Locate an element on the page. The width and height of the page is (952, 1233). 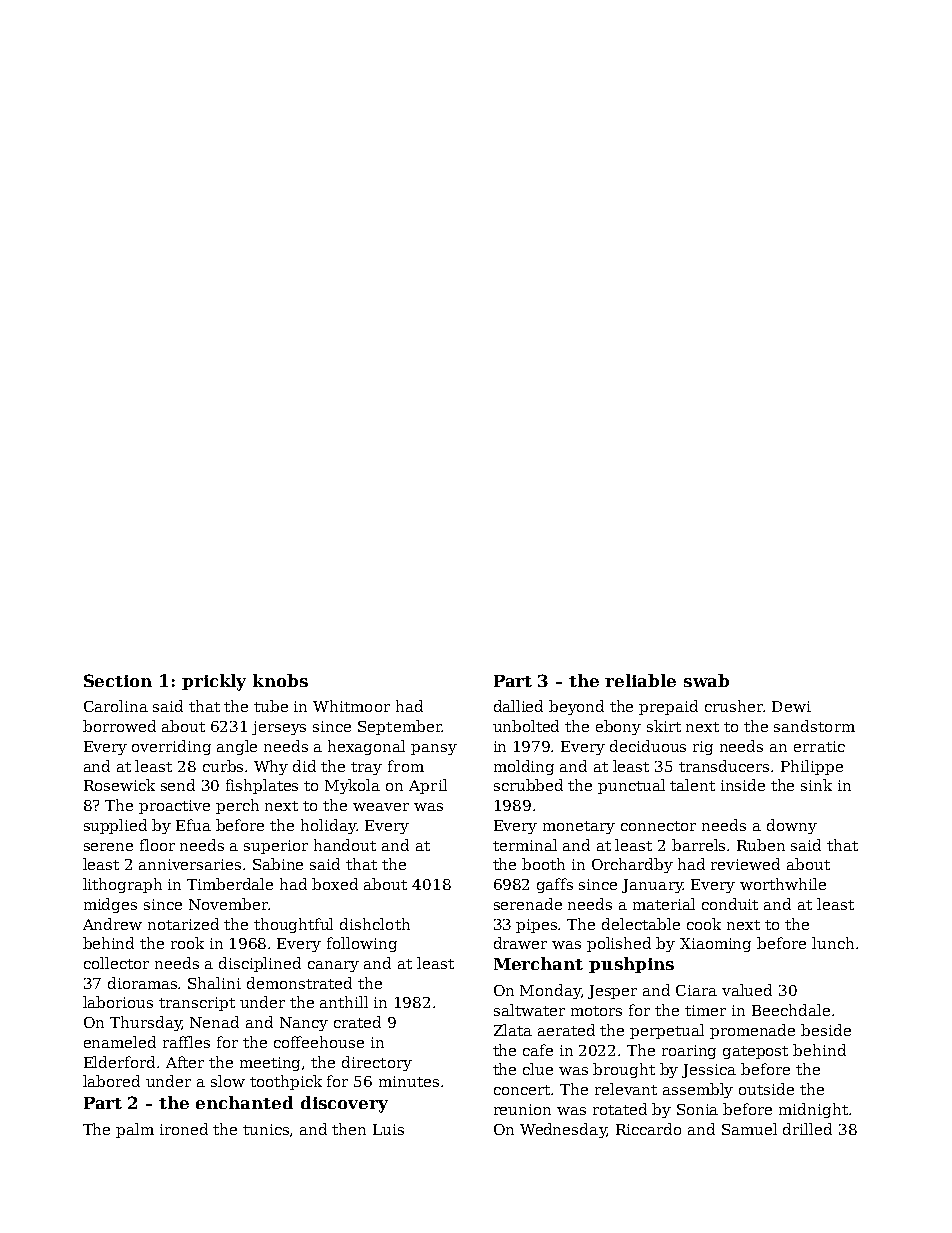
Xiaoming is located at coordinates (715, 945).
